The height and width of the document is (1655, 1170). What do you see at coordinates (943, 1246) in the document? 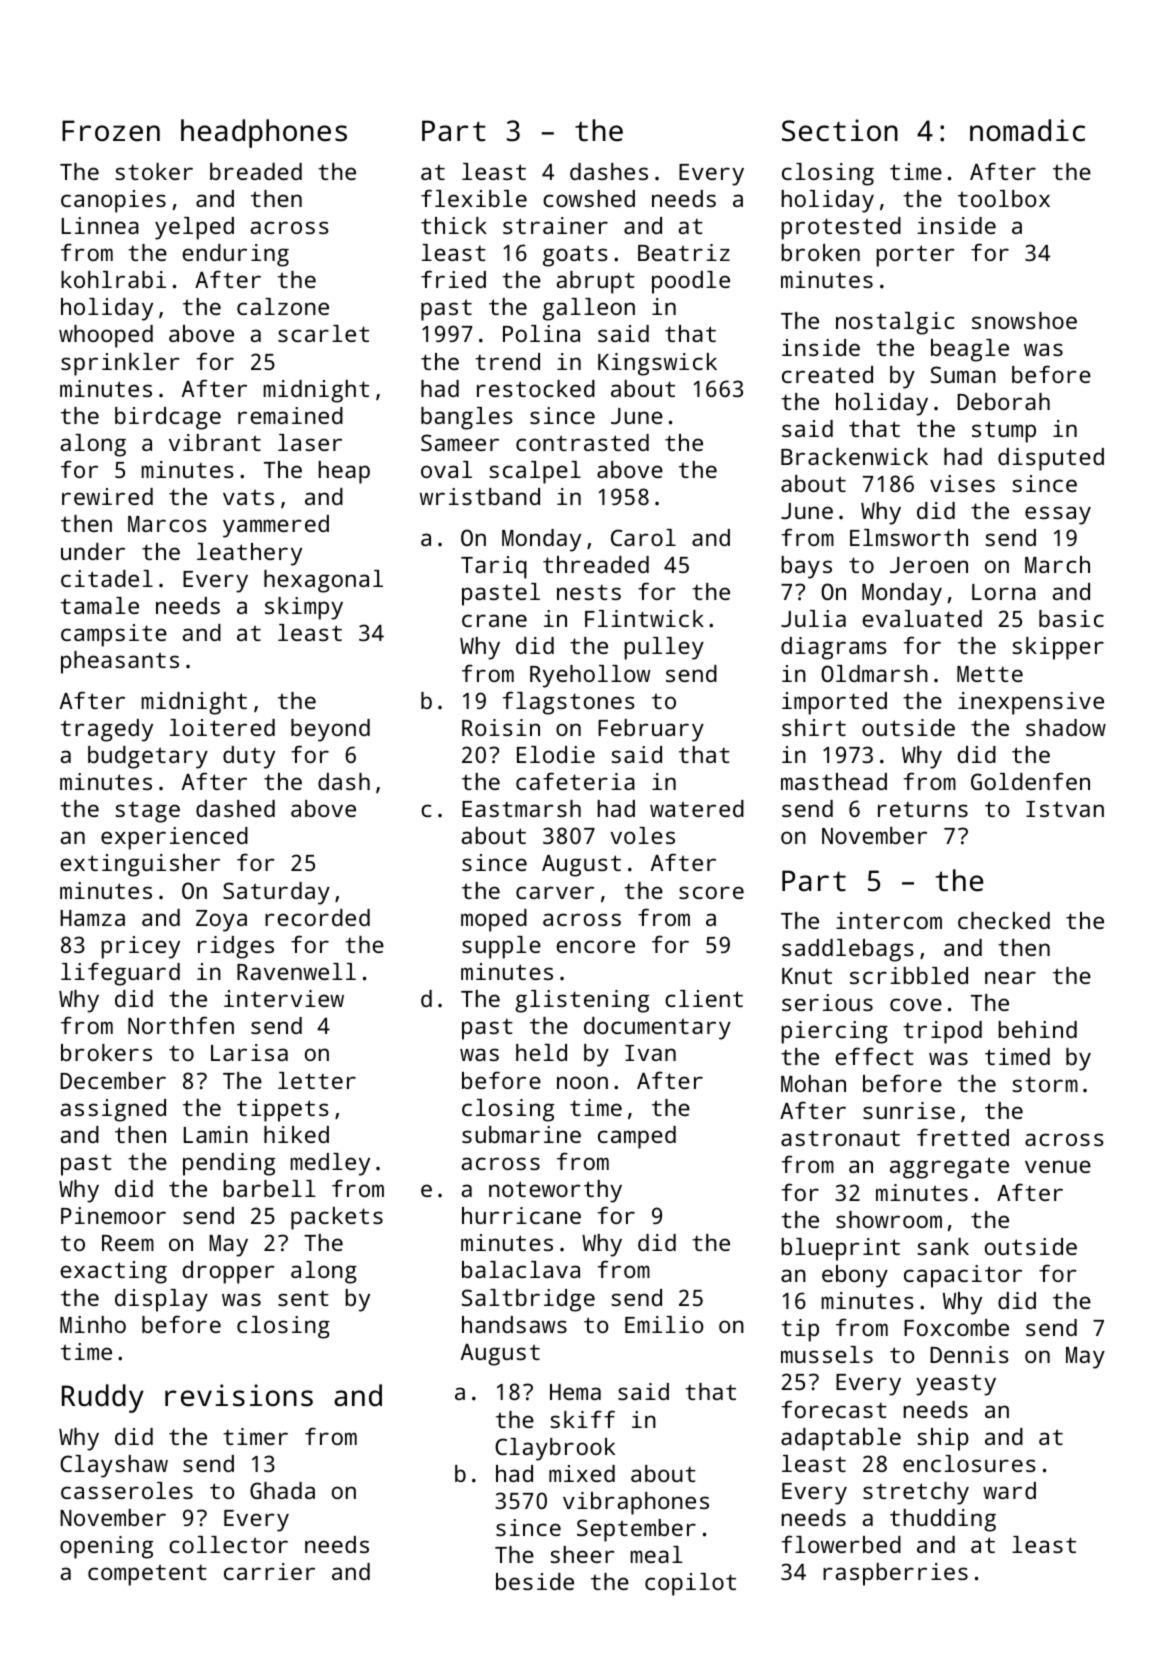
I see `sank` at bounding box center [943, 1246].
